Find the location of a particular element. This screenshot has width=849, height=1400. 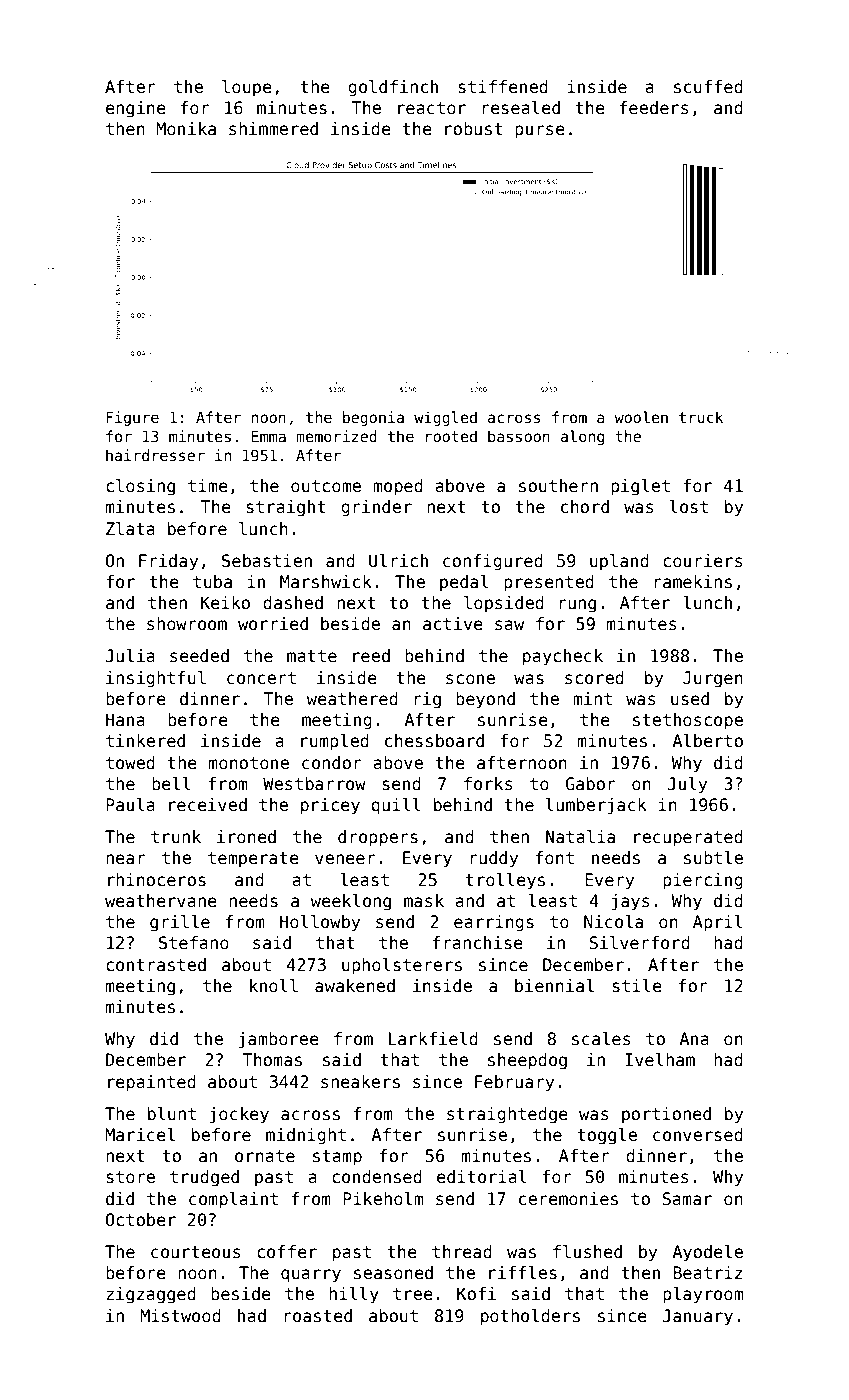

store is located at coordinates (130, 1177).
